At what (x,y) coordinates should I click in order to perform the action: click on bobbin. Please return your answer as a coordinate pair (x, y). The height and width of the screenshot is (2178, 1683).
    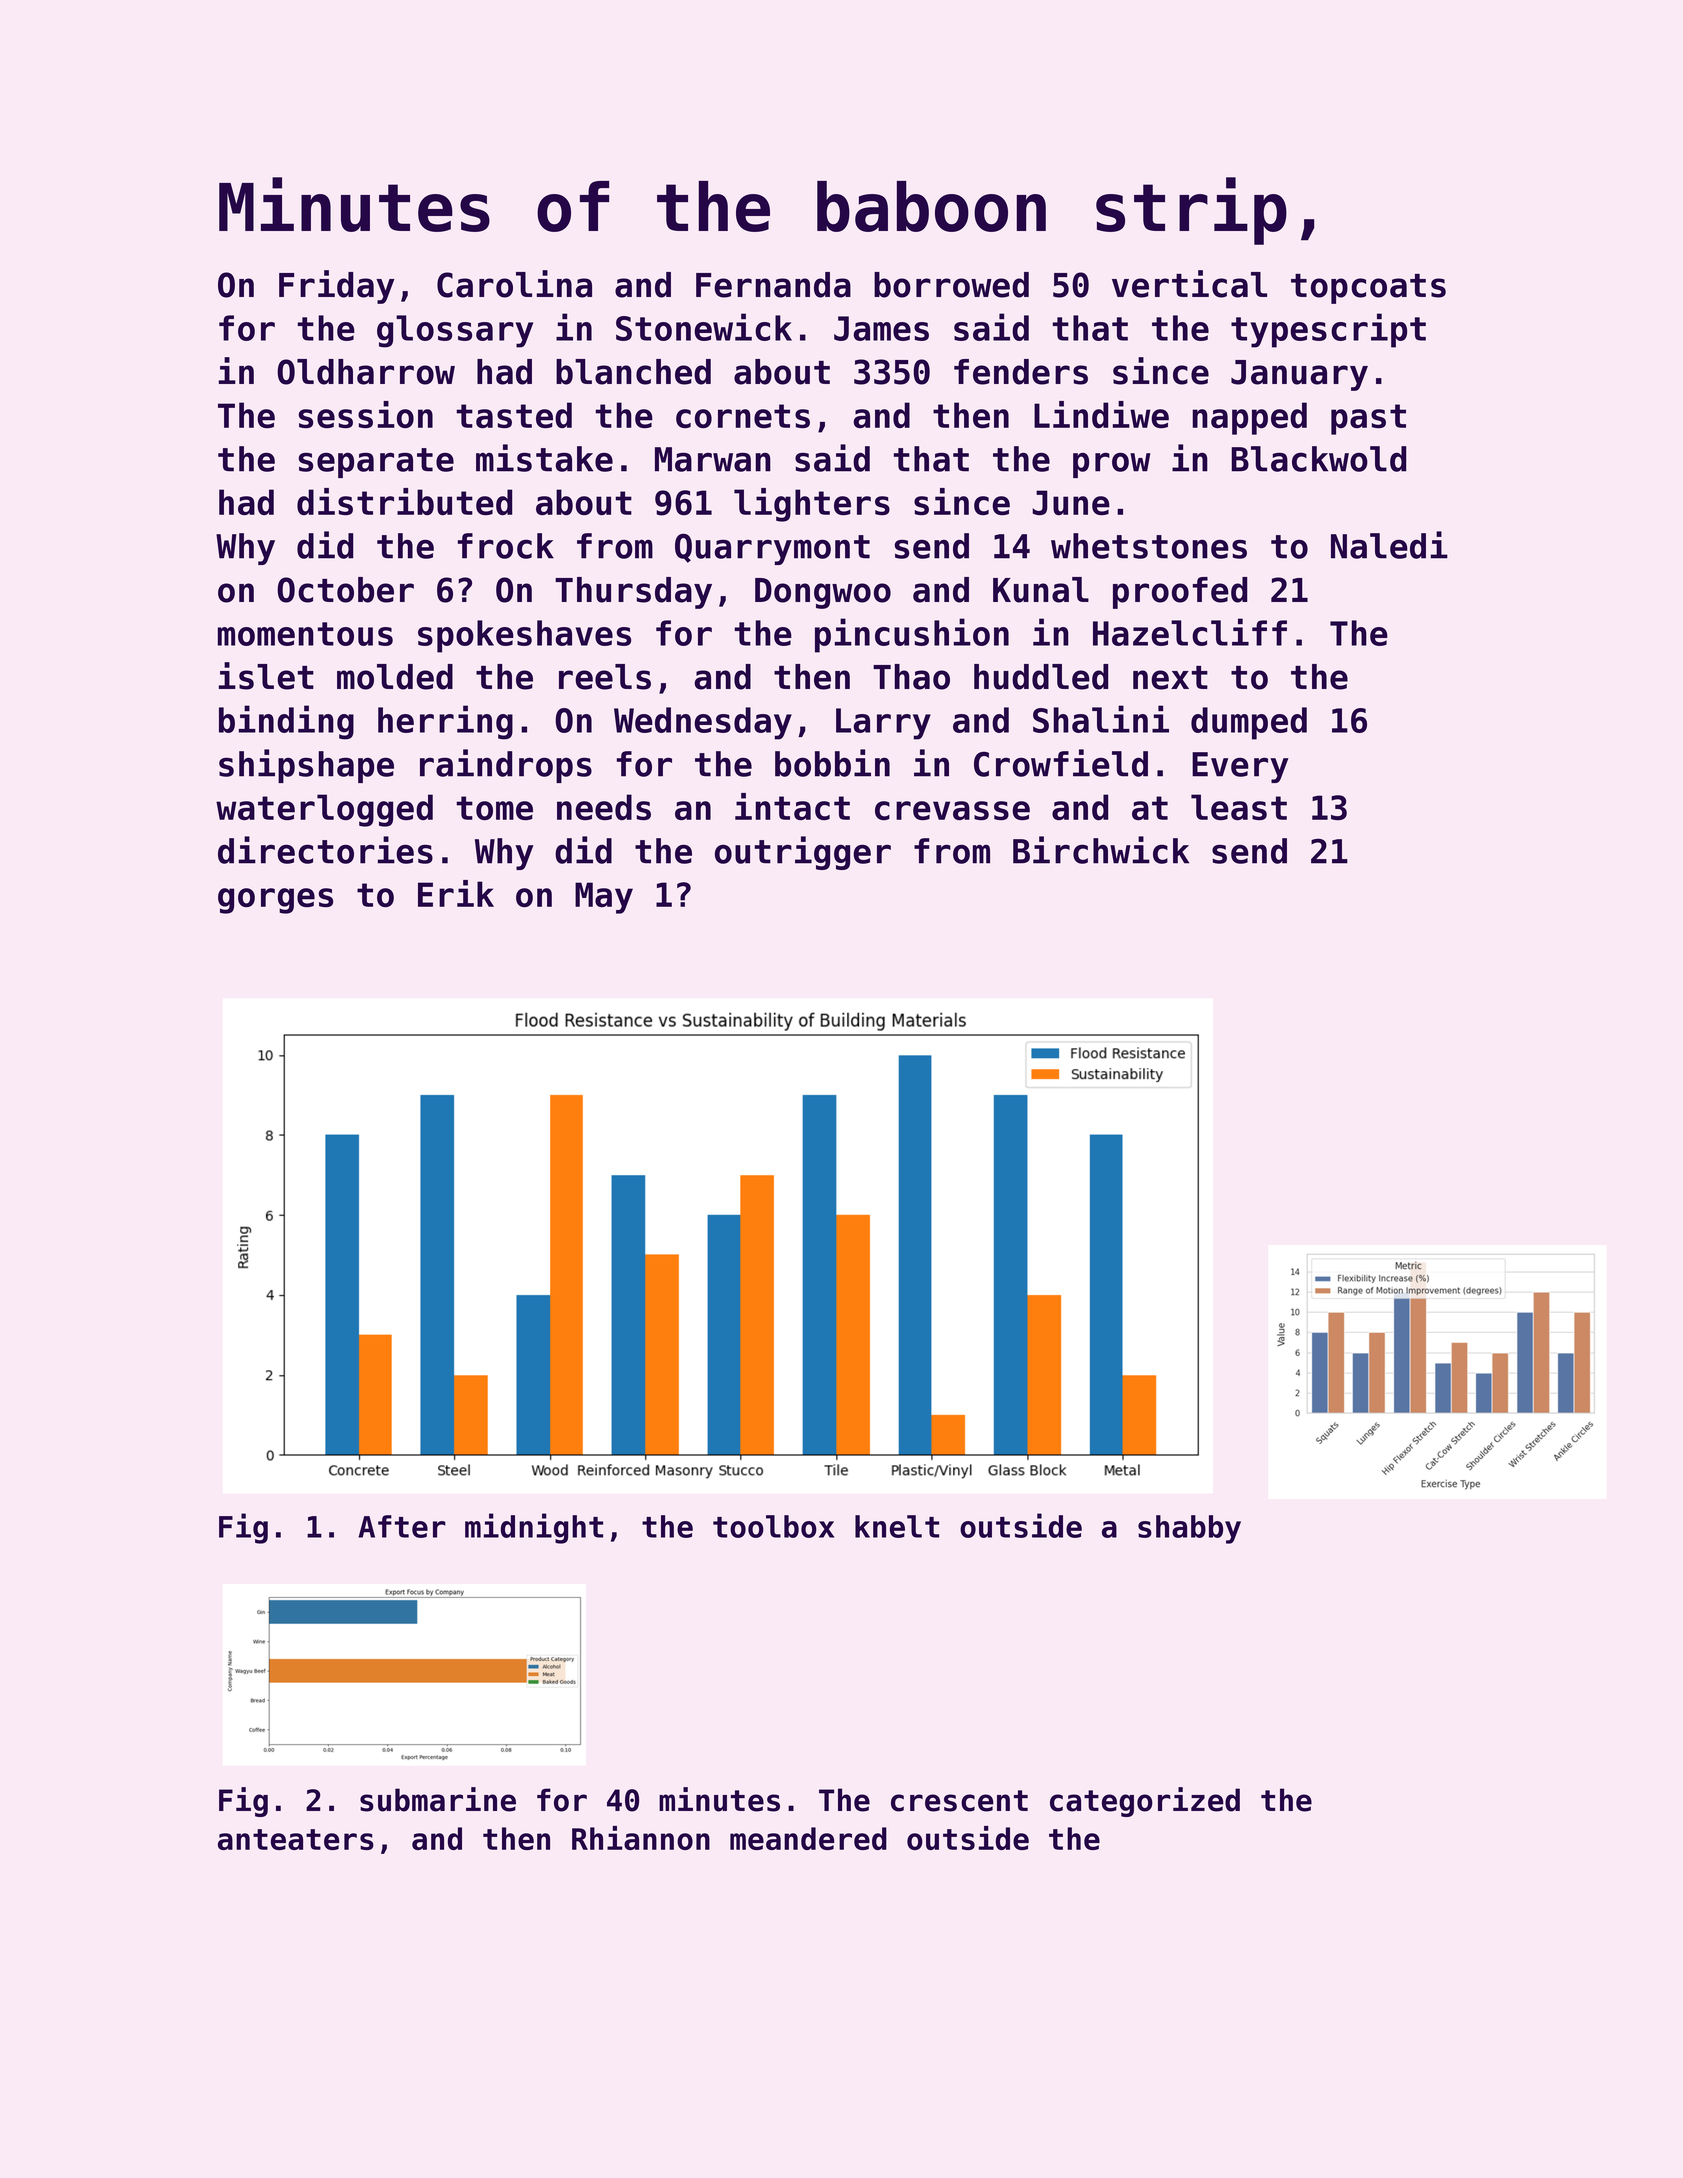
    Looking at the image, I should click on (832, 763).
